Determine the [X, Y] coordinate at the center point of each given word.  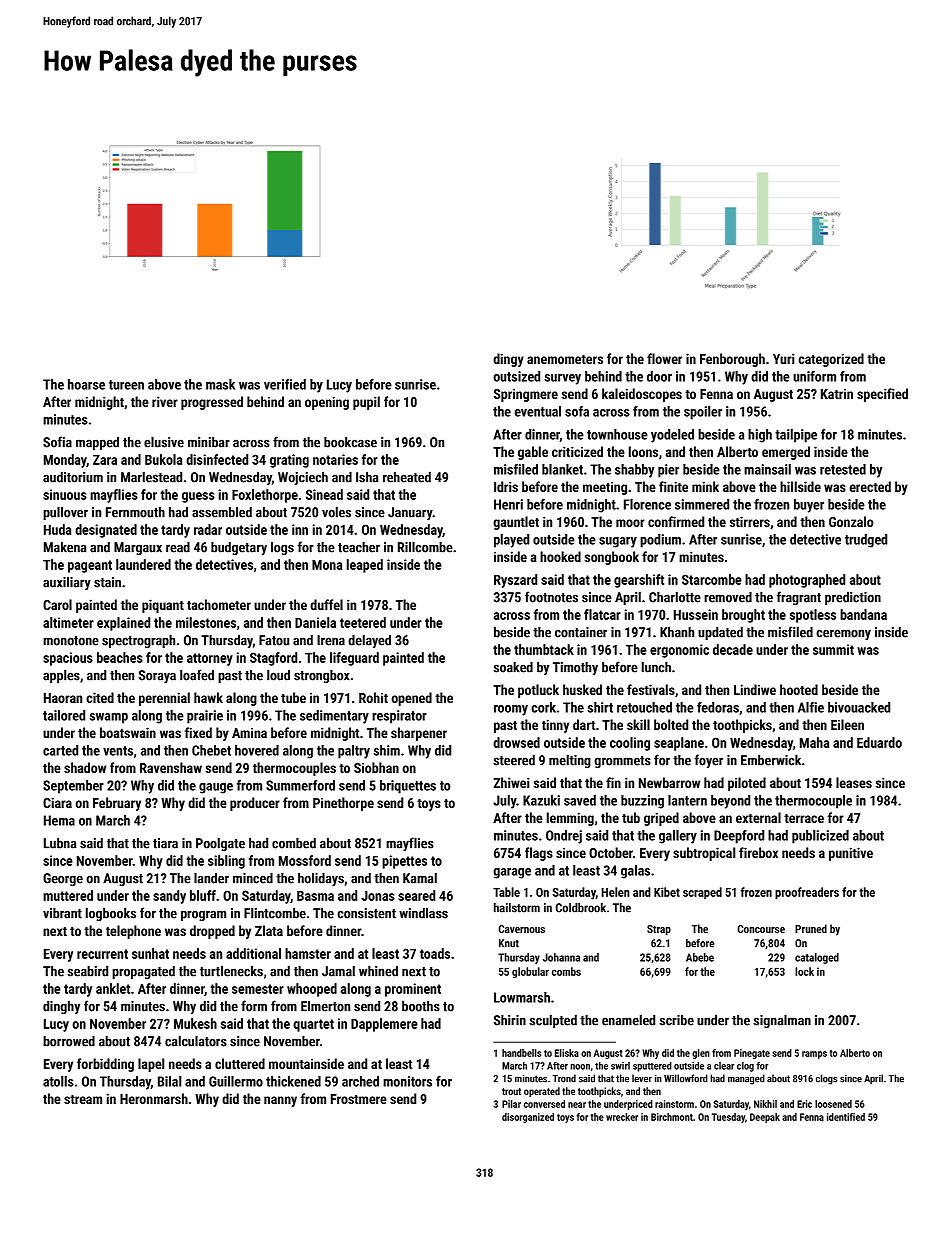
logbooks [111, 914]
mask [220, 384]
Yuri [784, 358]
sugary [618, 542]
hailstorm [517, 908]
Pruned [811, 928]
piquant [163, 606]
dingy [508, 360]
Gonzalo [851, 521]
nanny [280, 1101]
